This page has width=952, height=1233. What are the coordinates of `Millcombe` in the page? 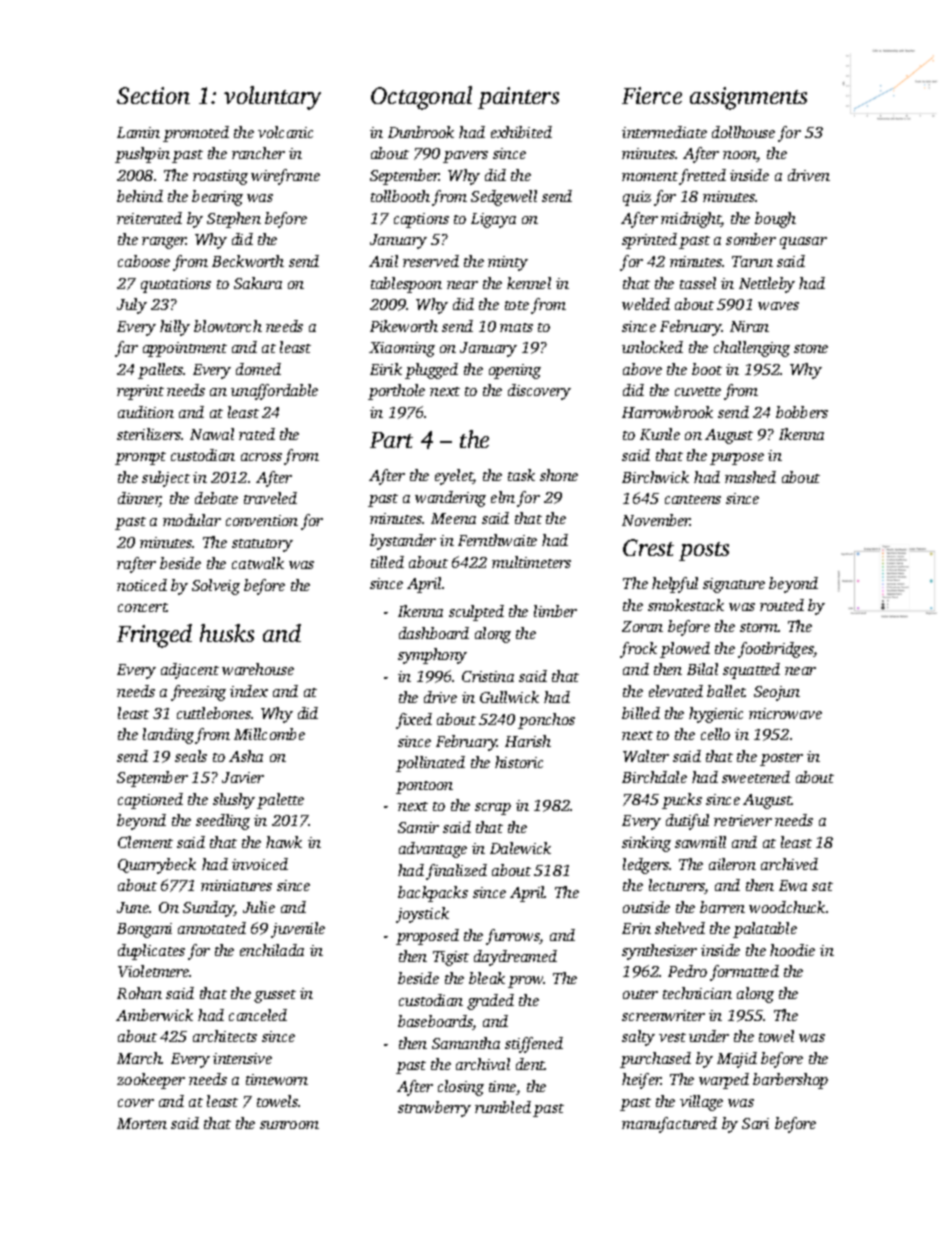 It's located at (269, 734).
